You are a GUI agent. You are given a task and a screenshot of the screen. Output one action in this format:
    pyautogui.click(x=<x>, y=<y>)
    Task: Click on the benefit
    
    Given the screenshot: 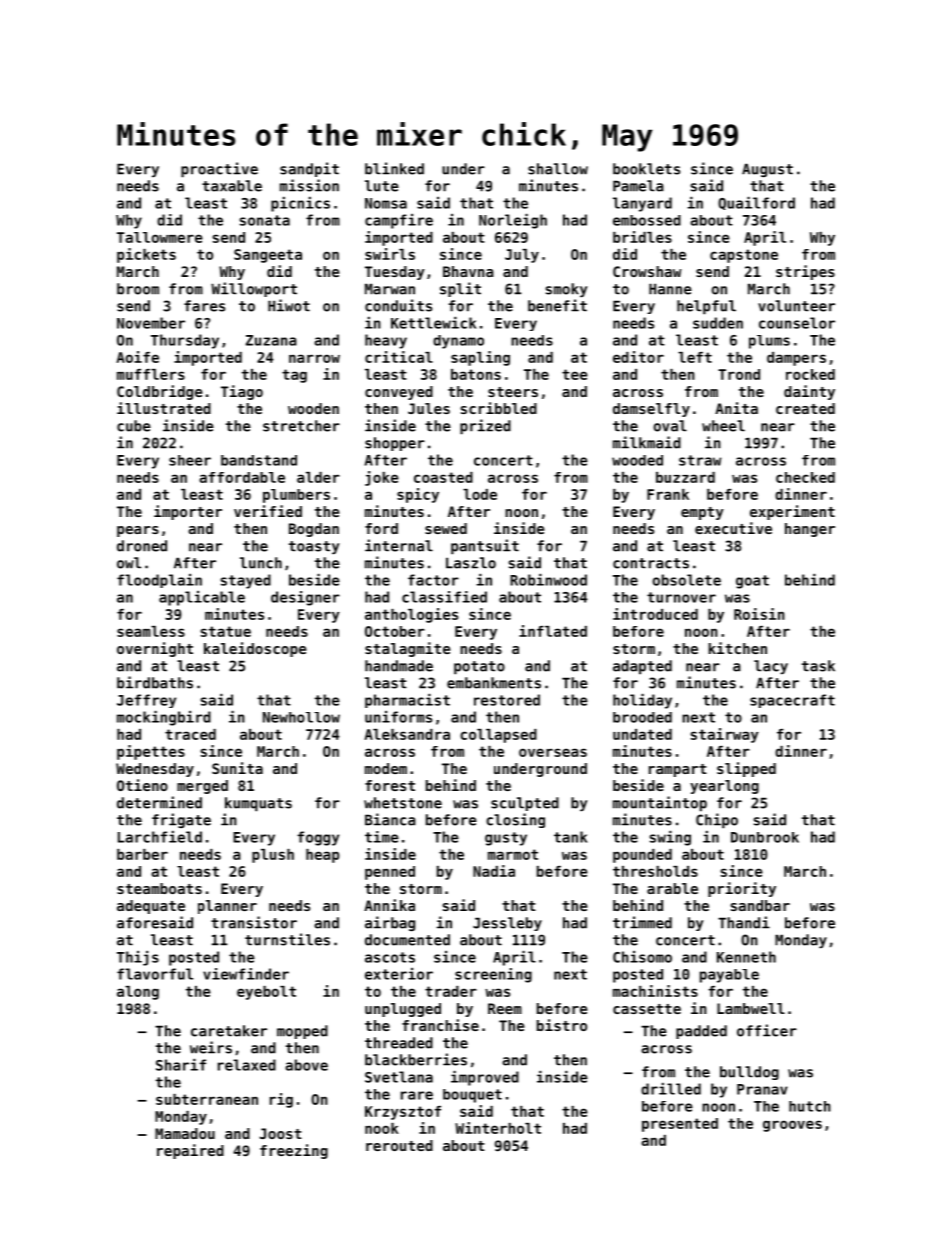 What is the action you would take?
    pyautogui.click(x=557, y=305)
